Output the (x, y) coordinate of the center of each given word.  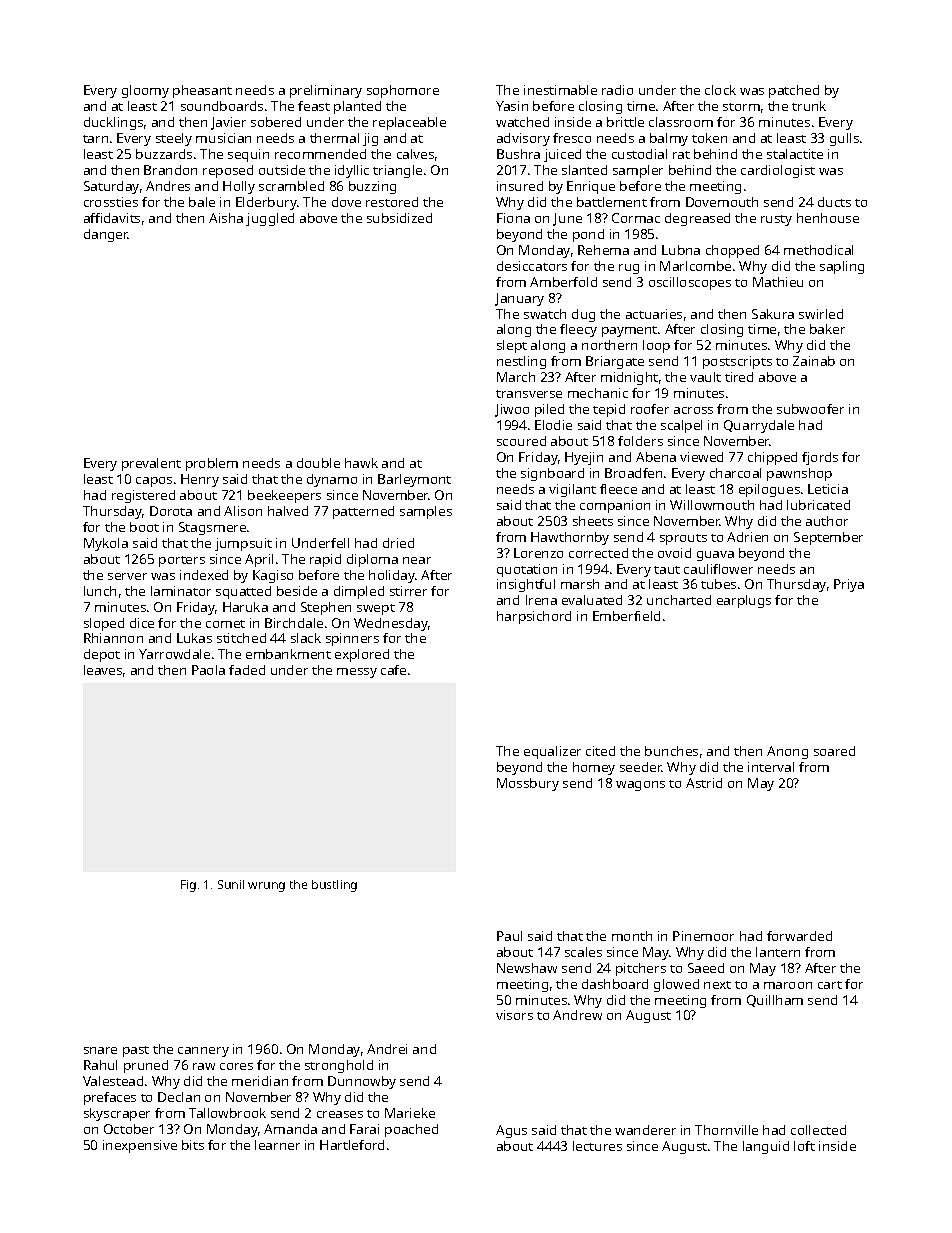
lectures (597, 1146)
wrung (266, 887)
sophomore (403, 91)
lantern (778, 952)
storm (741, 107)
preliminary (326, 91)
